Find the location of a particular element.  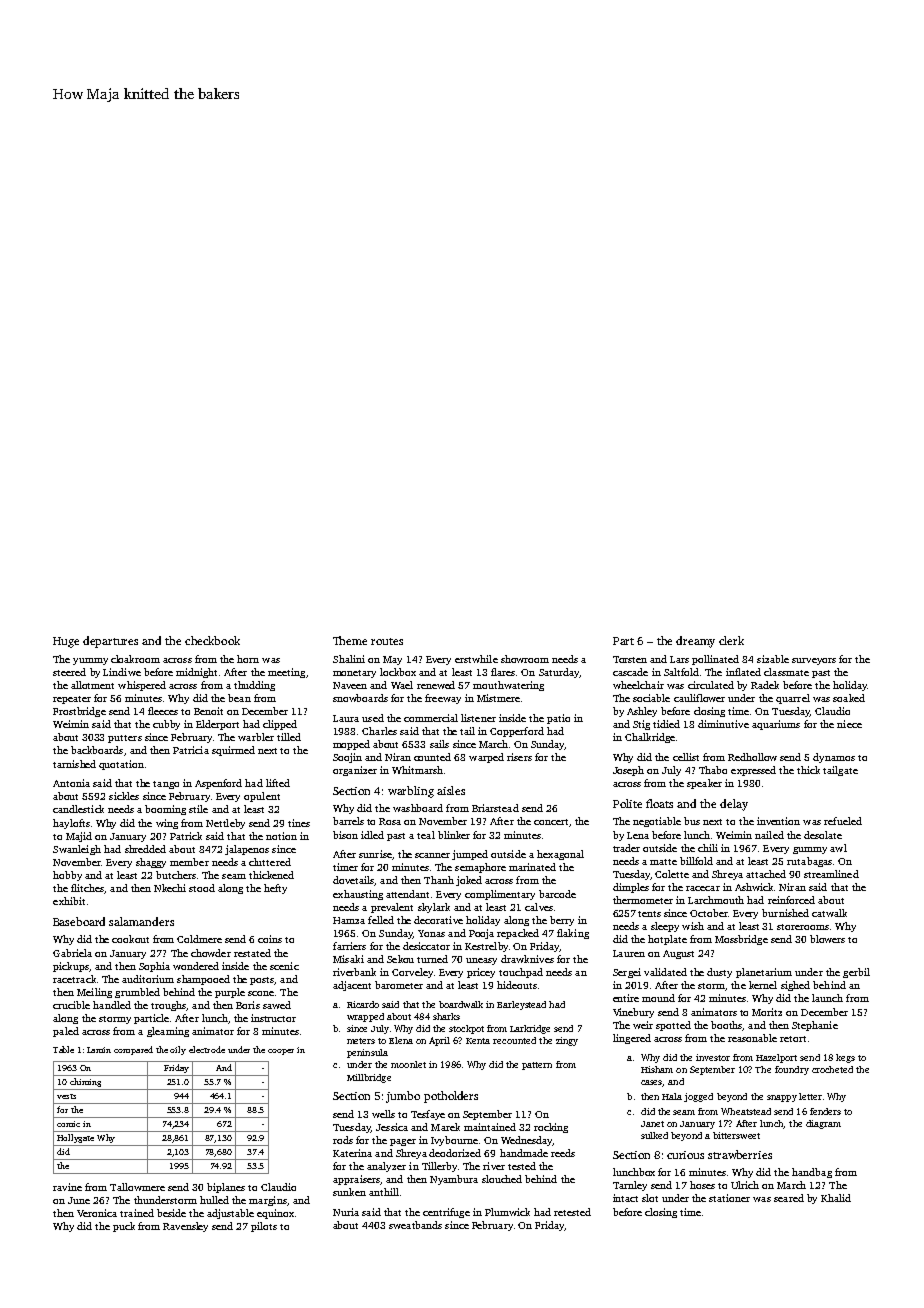

clerk is located at coordinates (731, 640).
